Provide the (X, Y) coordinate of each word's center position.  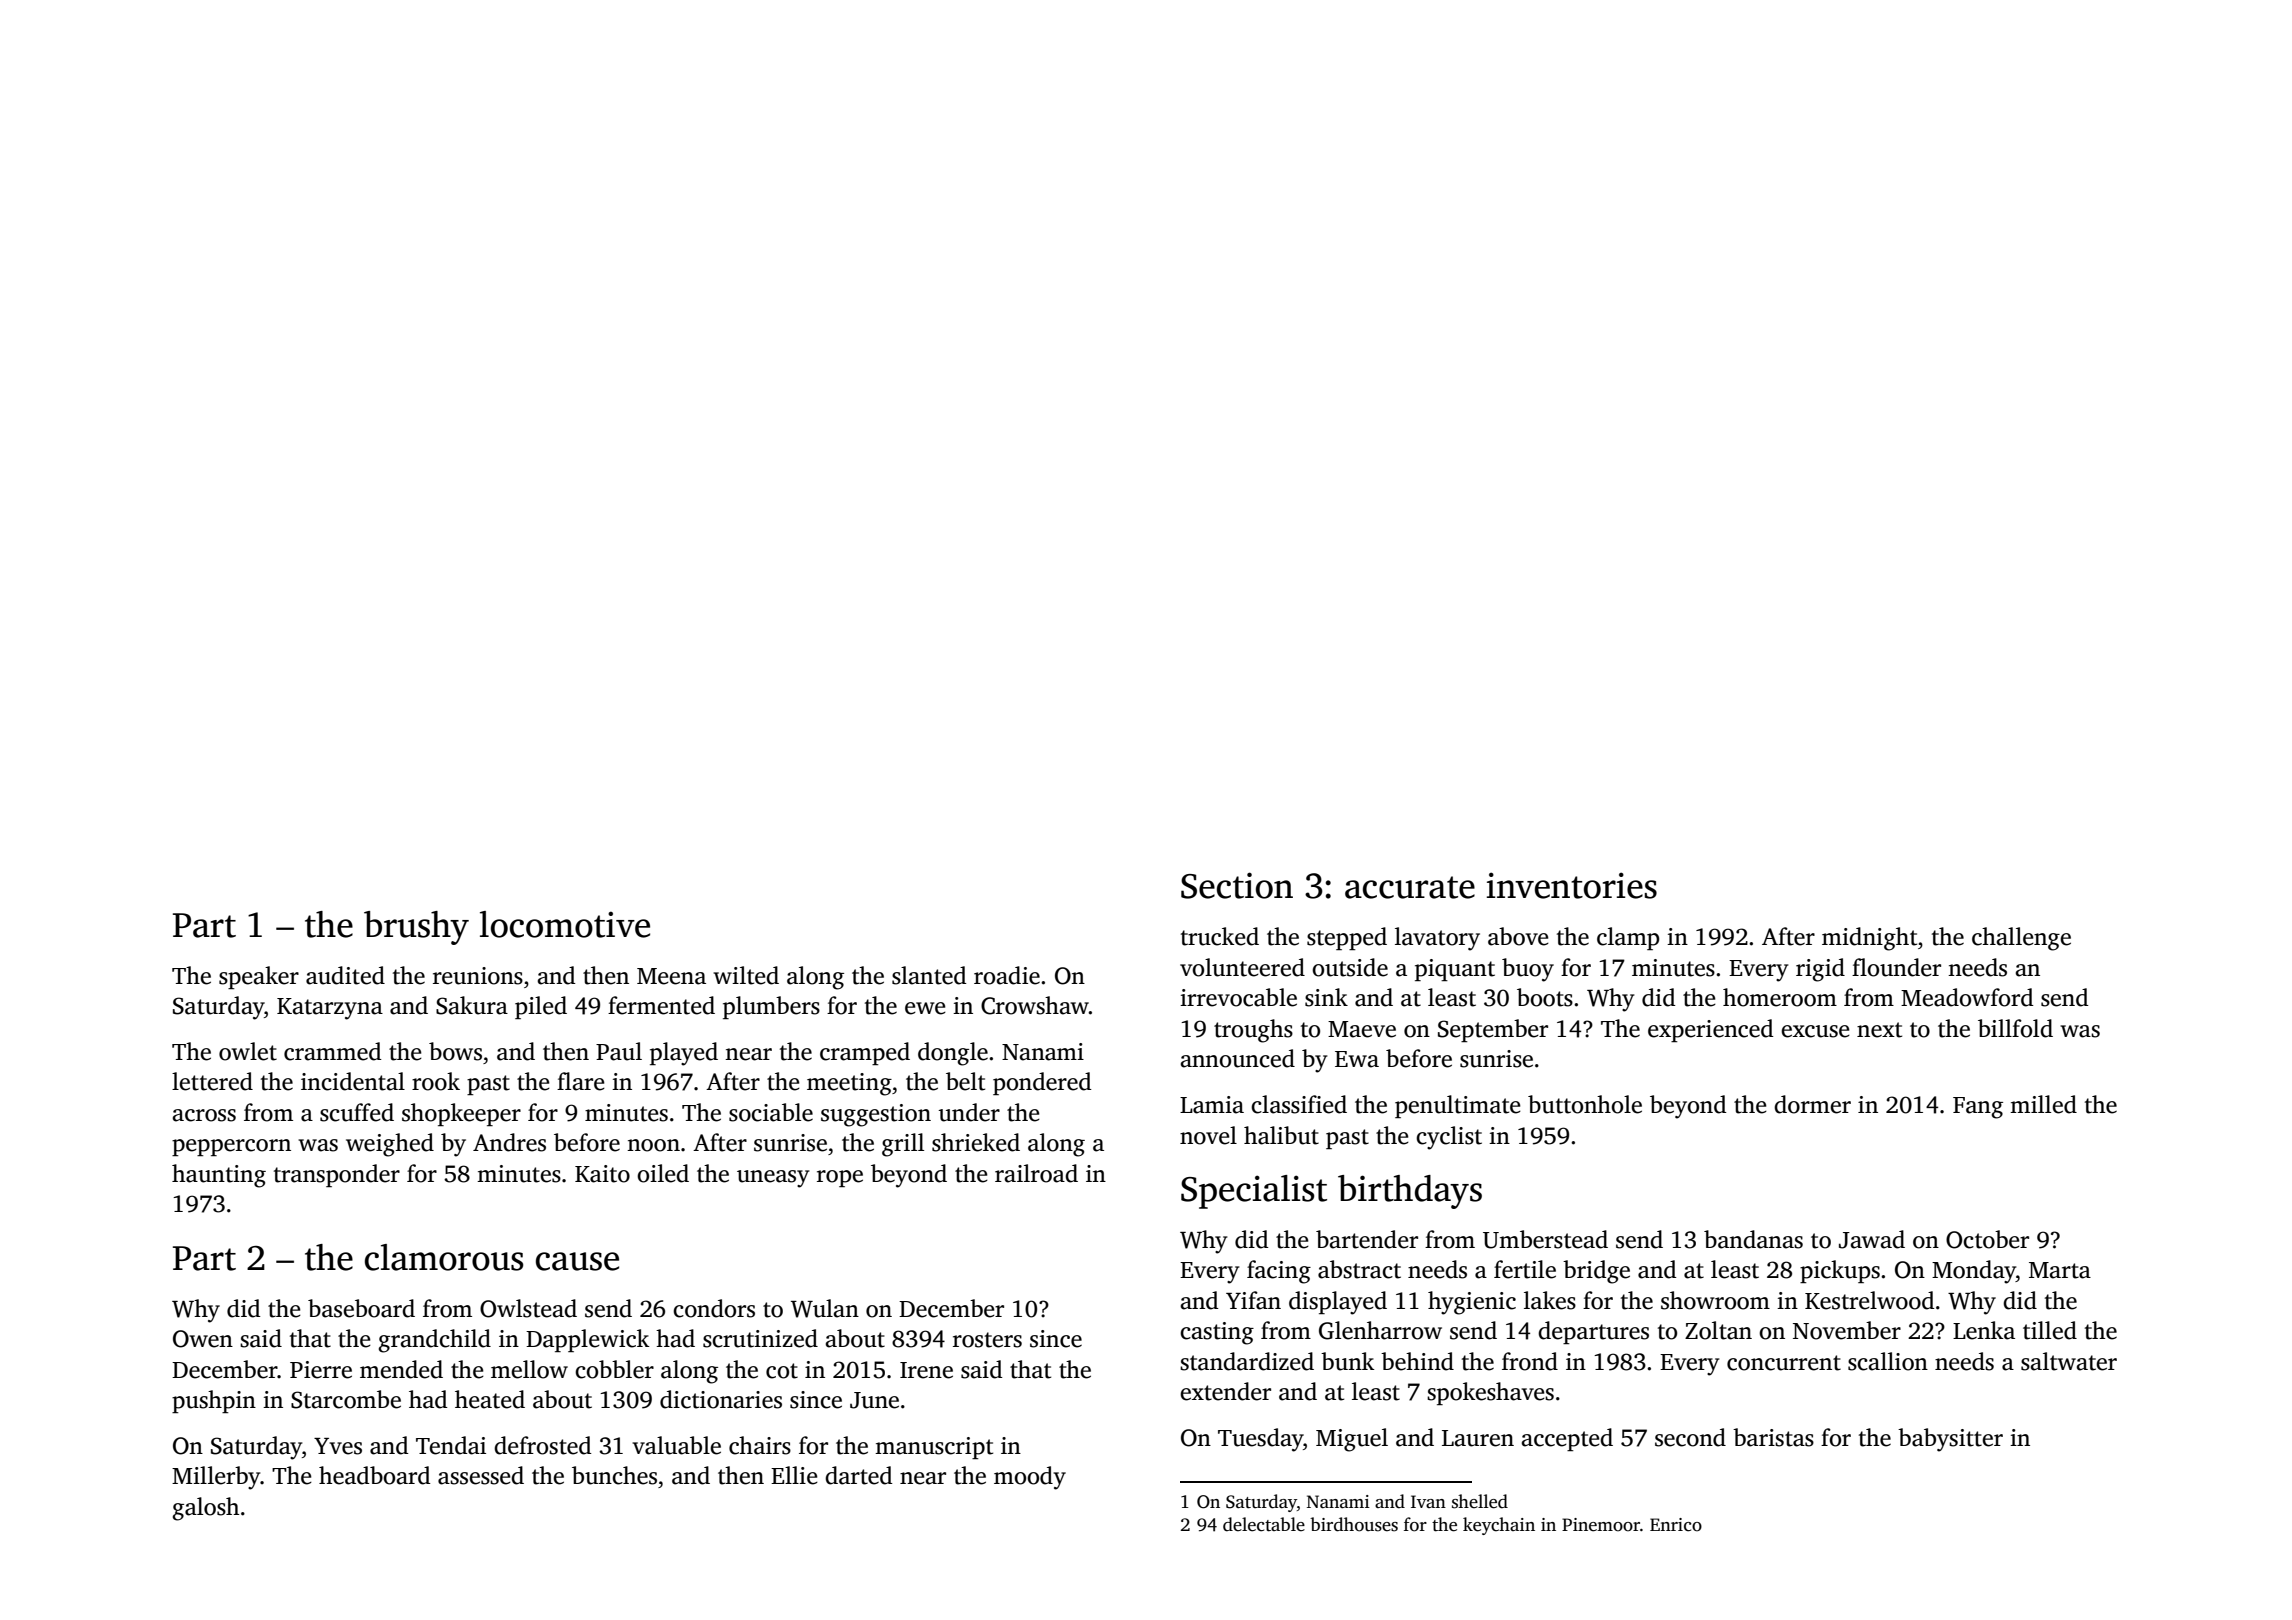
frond (1530, 1361)
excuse (1815, 1031)
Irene (926, 1370)
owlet (248, 1051)
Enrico (1676, 1525)
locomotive (565, 924)
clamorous (444, 1257)
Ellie (794, 1475)
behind (1417, 1361)
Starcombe (346, 1399)
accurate (1410, 887)
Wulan (825, 1308)
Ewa (1357, 1059)
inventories (1572, 885)
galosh (206, 1509)
